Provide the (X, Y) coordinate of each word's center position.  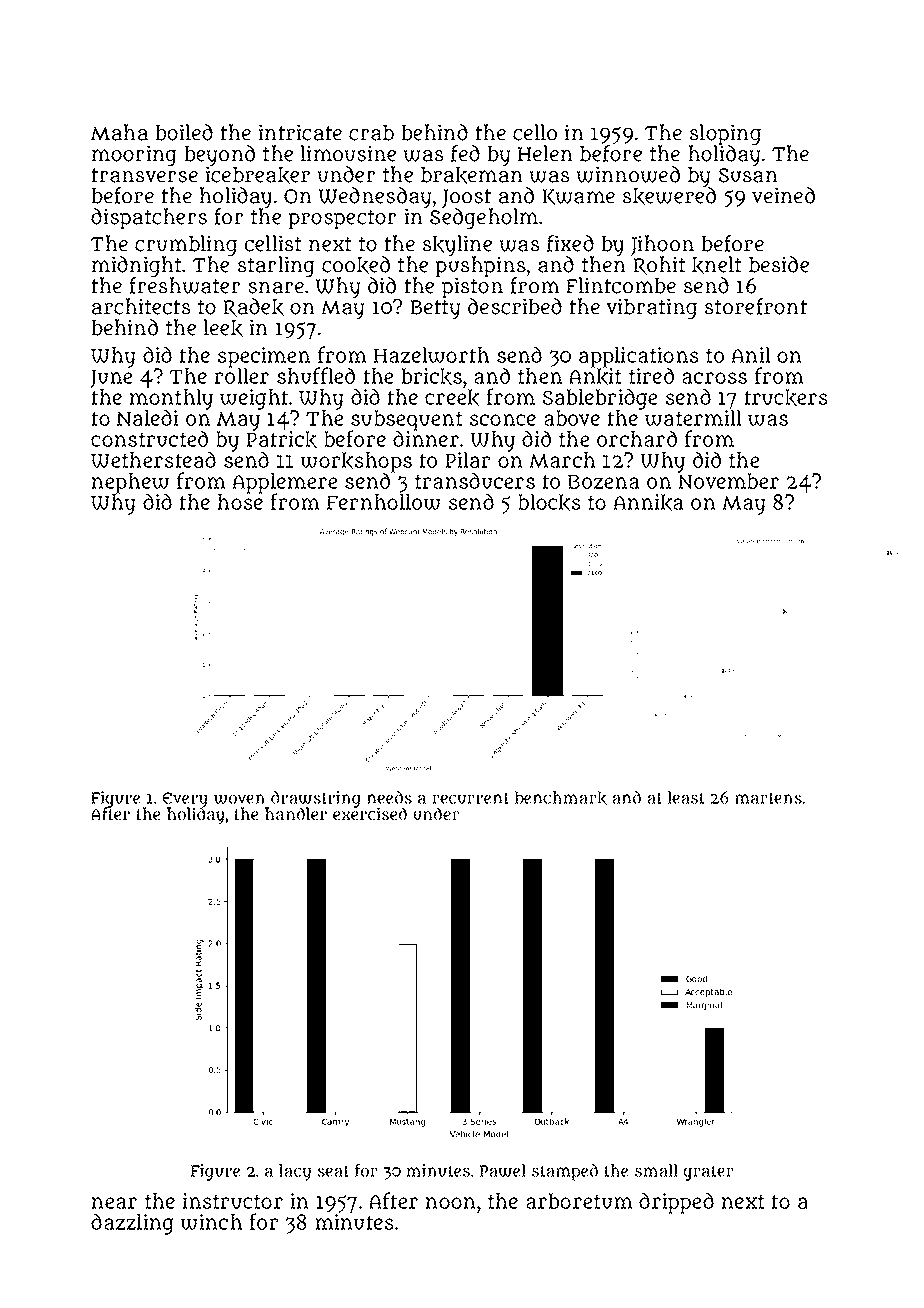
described (515, 306)
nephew (130, 483)
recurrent (471, 798)
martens (768, 798)
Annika (648, 503)
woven (239, 799)
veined (783, 195)
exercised (370, 813)
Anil (751, 355)
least (685, 797)
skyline (457, 246)
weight (254, 399)
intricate (300, 132)
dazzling (132, 1224)
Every (185, 799)
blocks (549, 503)
